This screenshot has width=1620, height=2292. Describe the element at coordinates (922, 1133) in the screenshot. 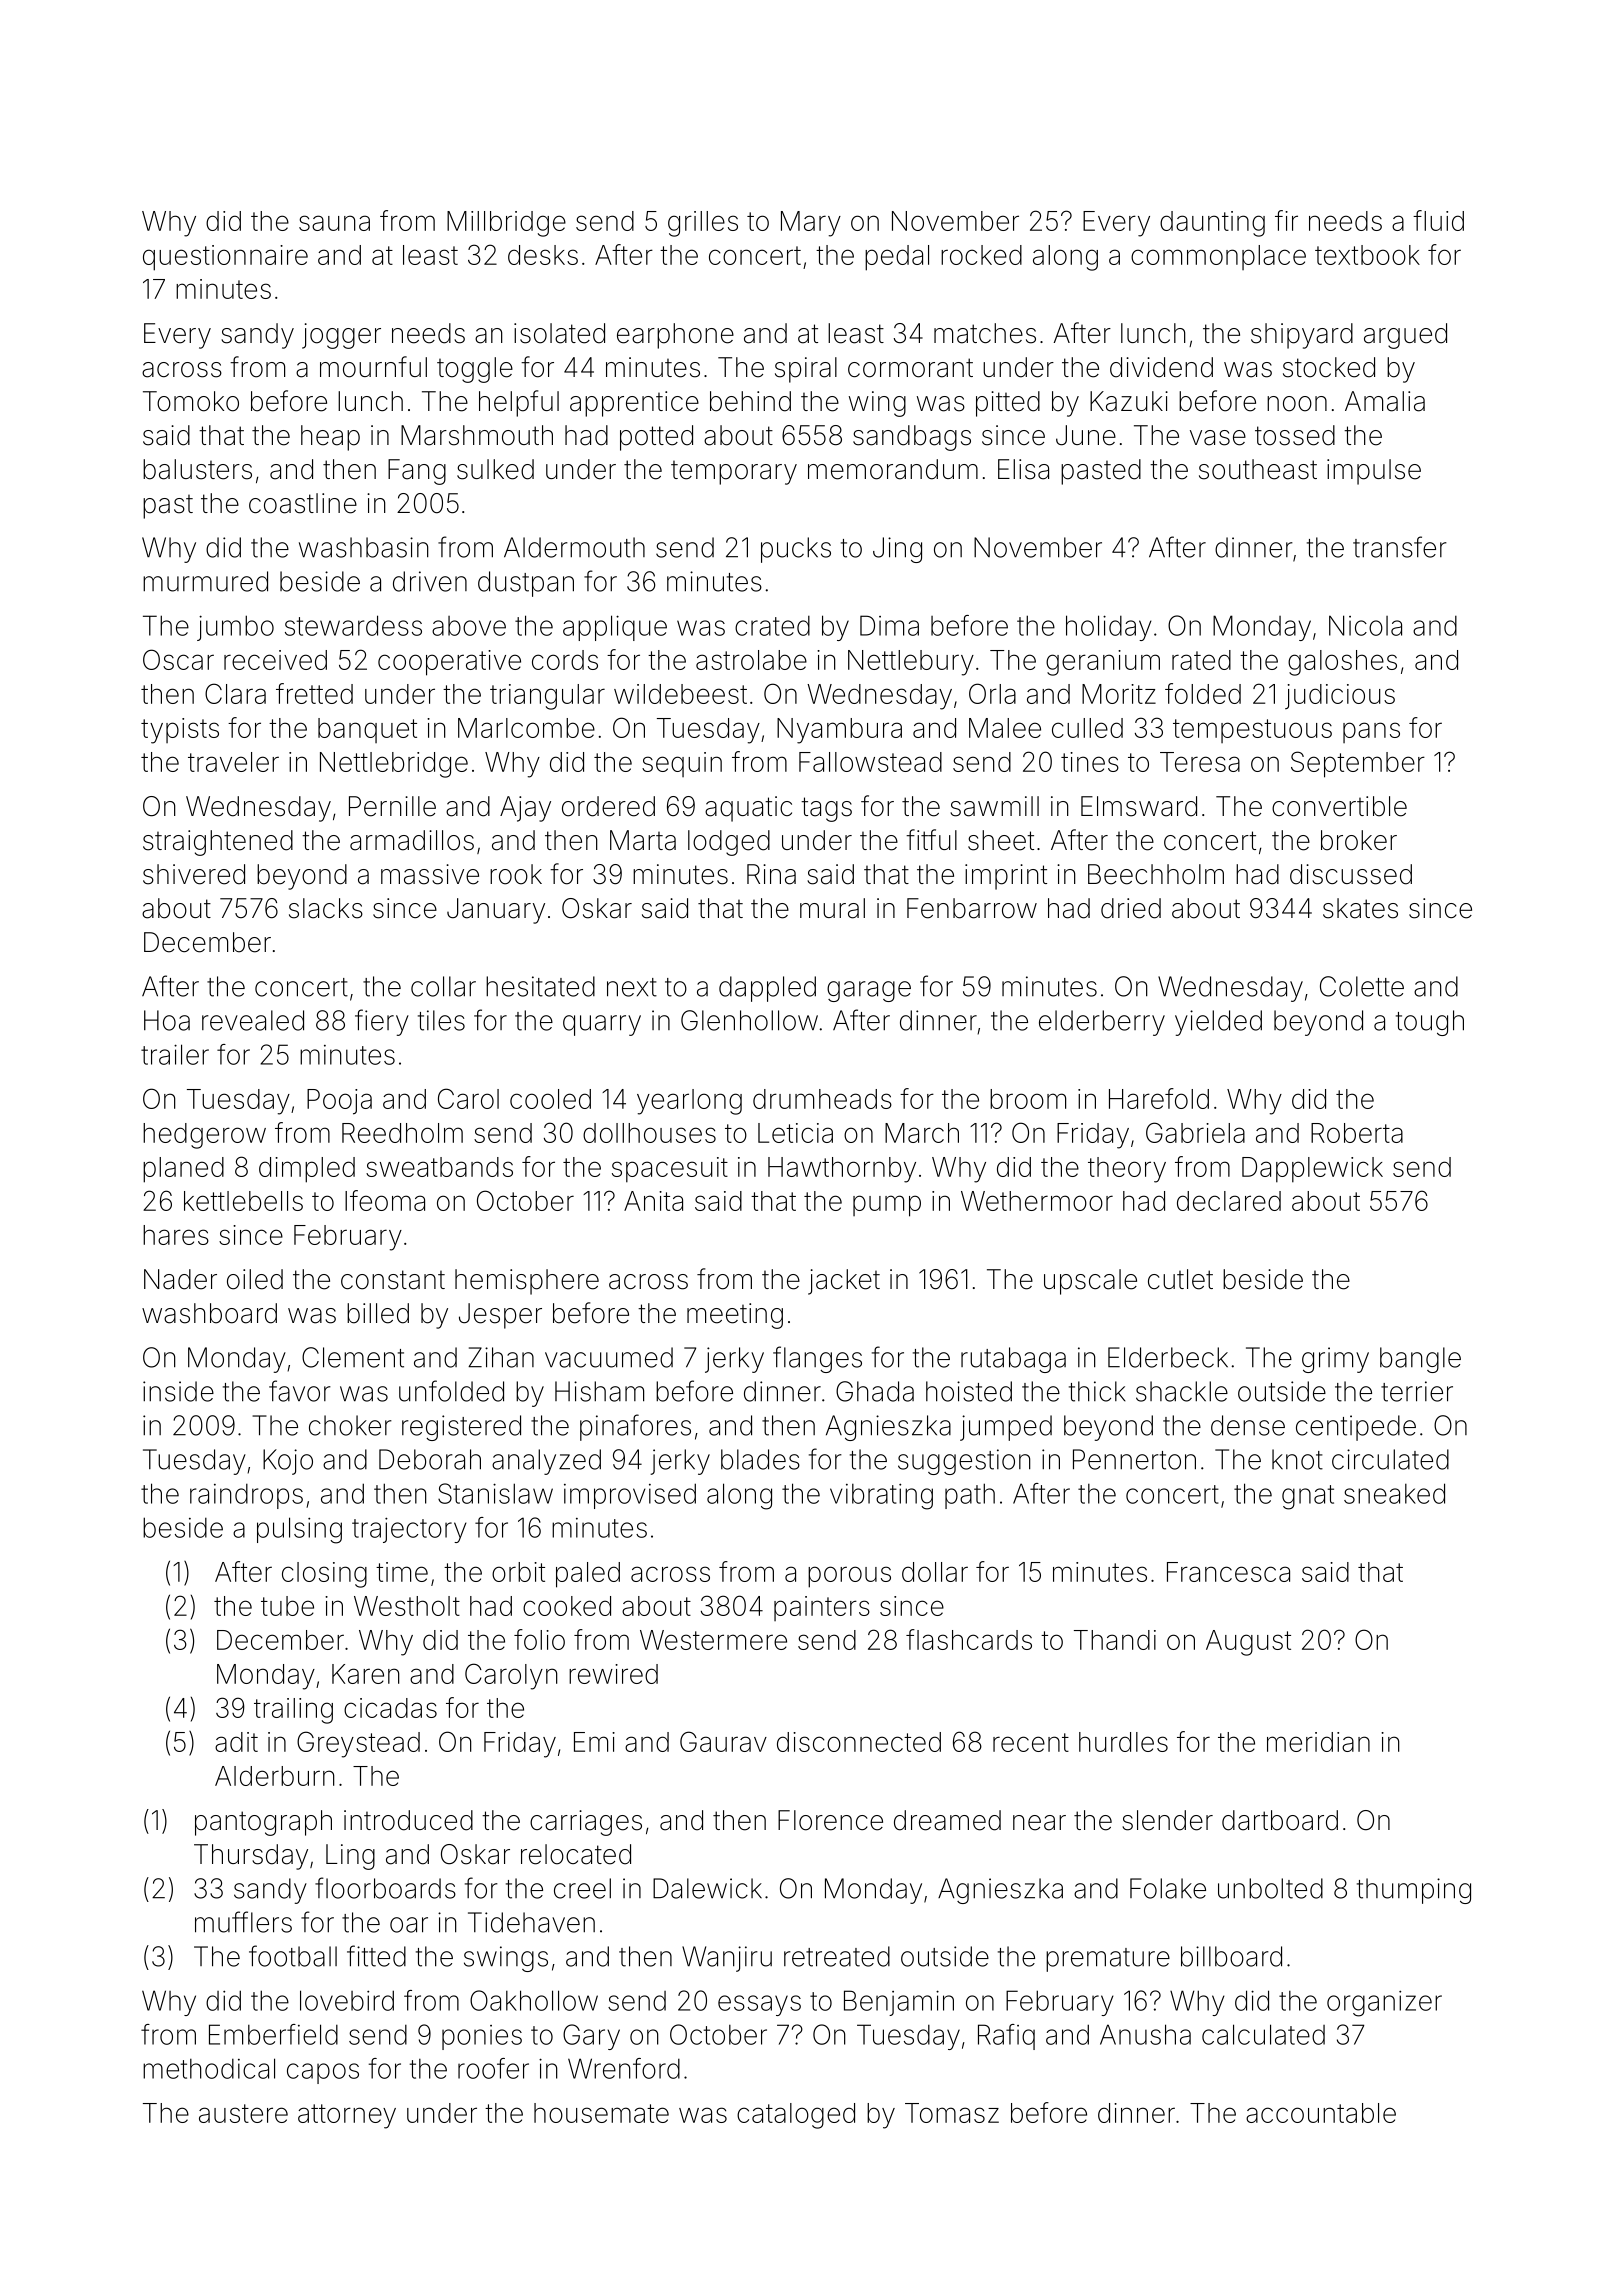

I see `March` at that location.
